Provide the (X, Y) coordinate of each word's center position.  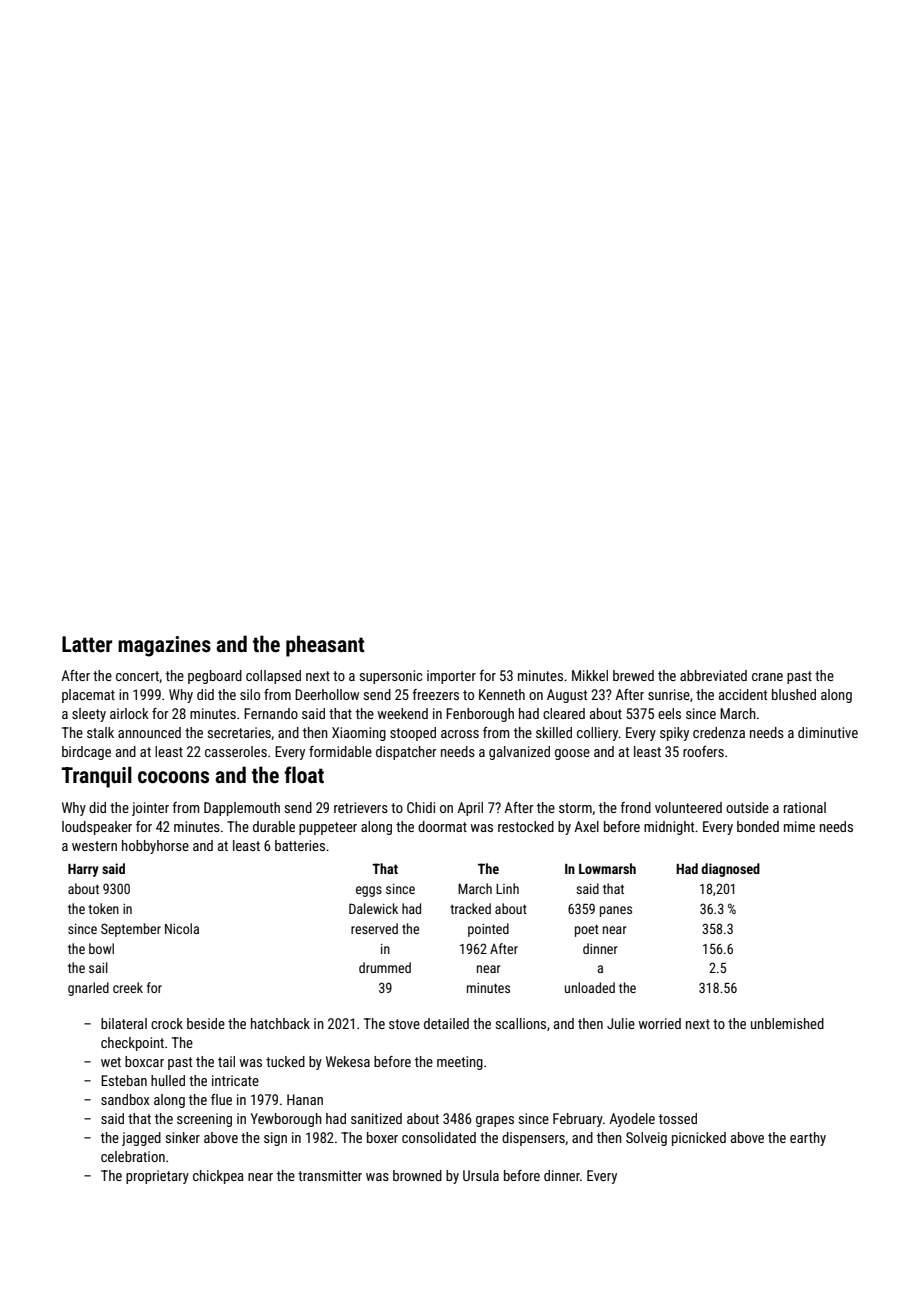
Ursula (481, 1175)
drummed (385, 967)
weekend (403, 713)
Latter (87, 644)
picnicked (699, 1139)
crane (767, 677)
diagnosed (730, 870)
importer (451, 677)
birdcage (86, 753)
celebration (133, 1156)
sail (98, 967)
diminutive (828, 732)
